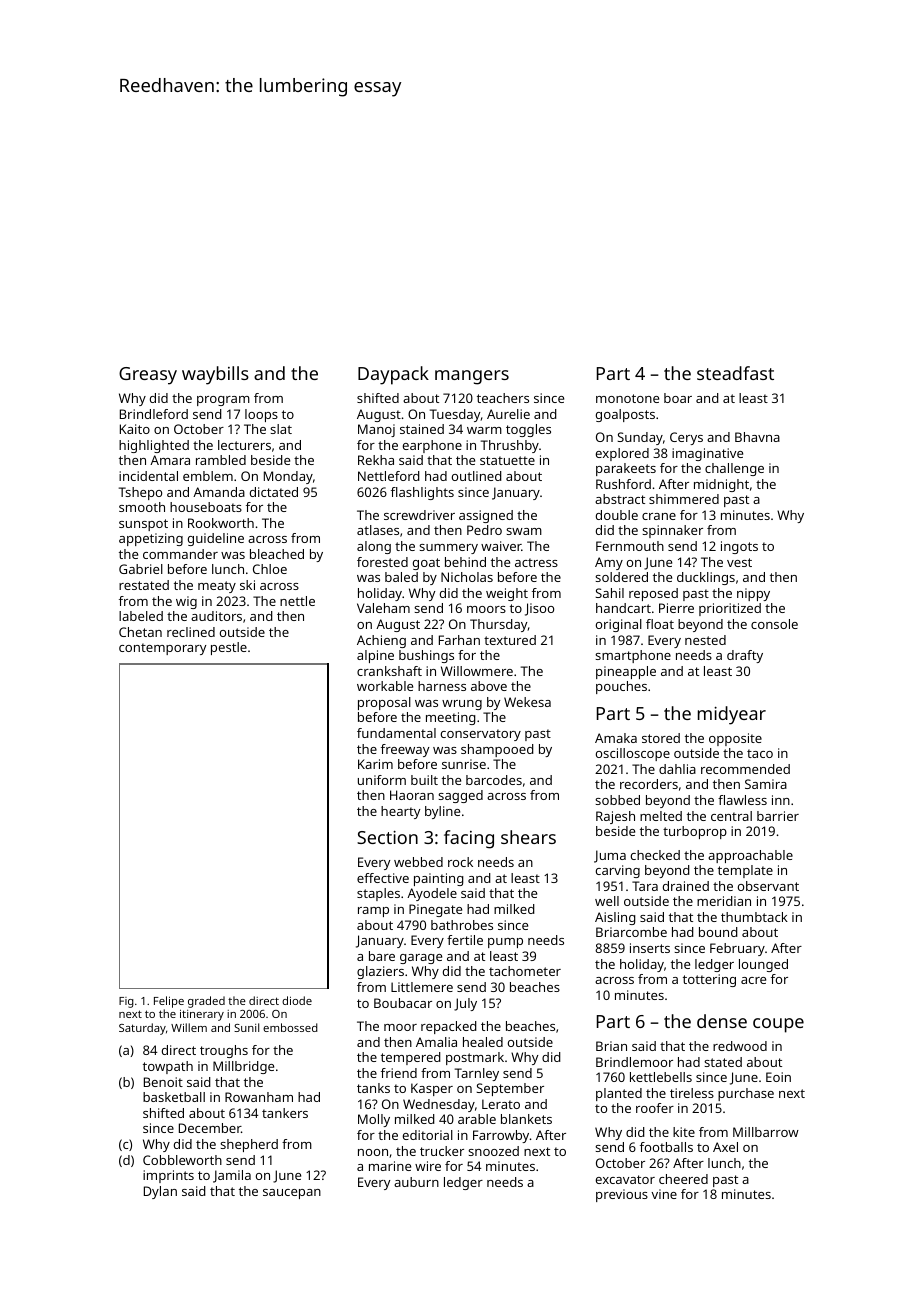  I want to click on barcodes, so click(494, 780).
